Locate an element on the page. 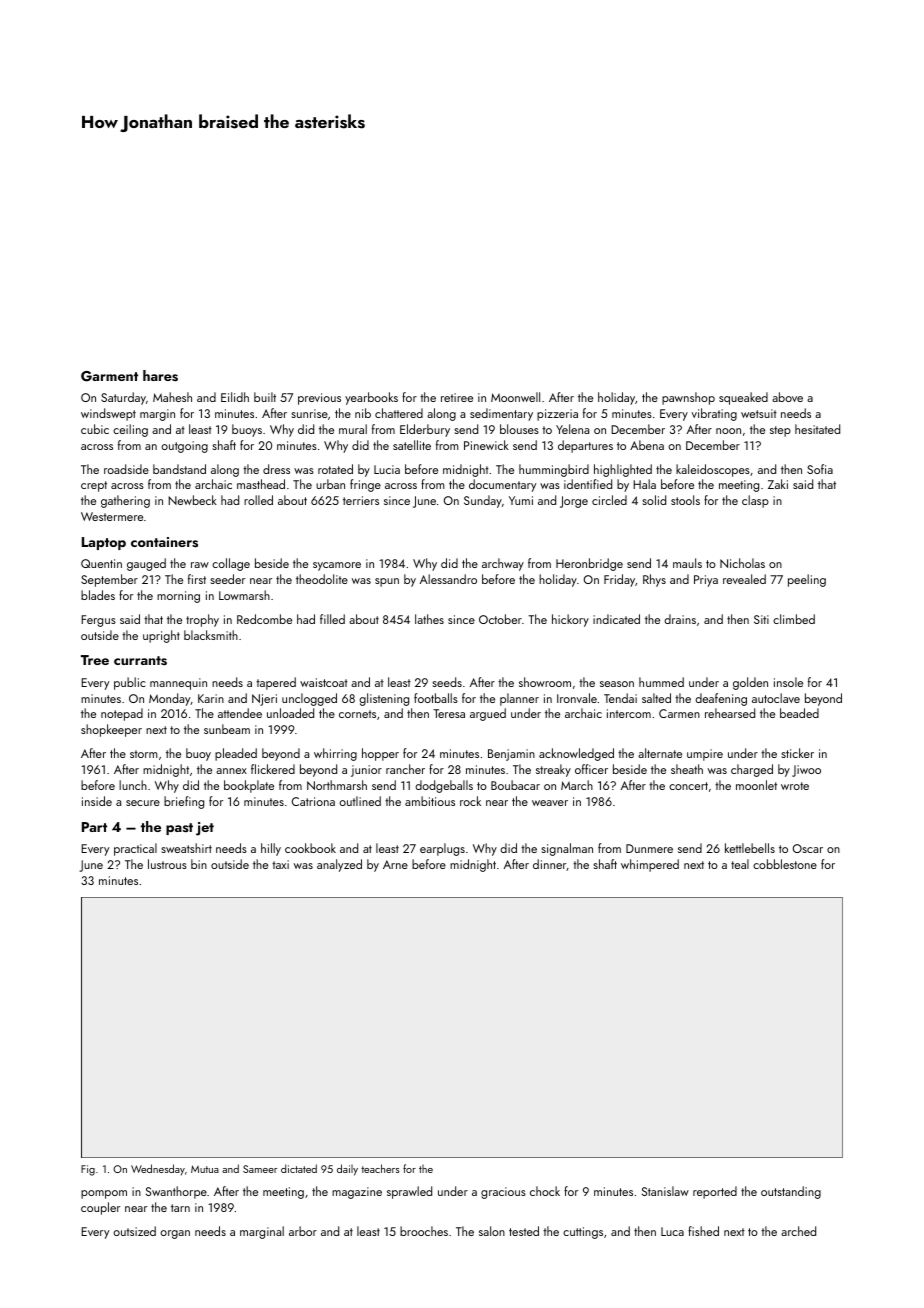 The height and width of the document is (1308, 924). Elderbury is located at coordinates (425, 430).
